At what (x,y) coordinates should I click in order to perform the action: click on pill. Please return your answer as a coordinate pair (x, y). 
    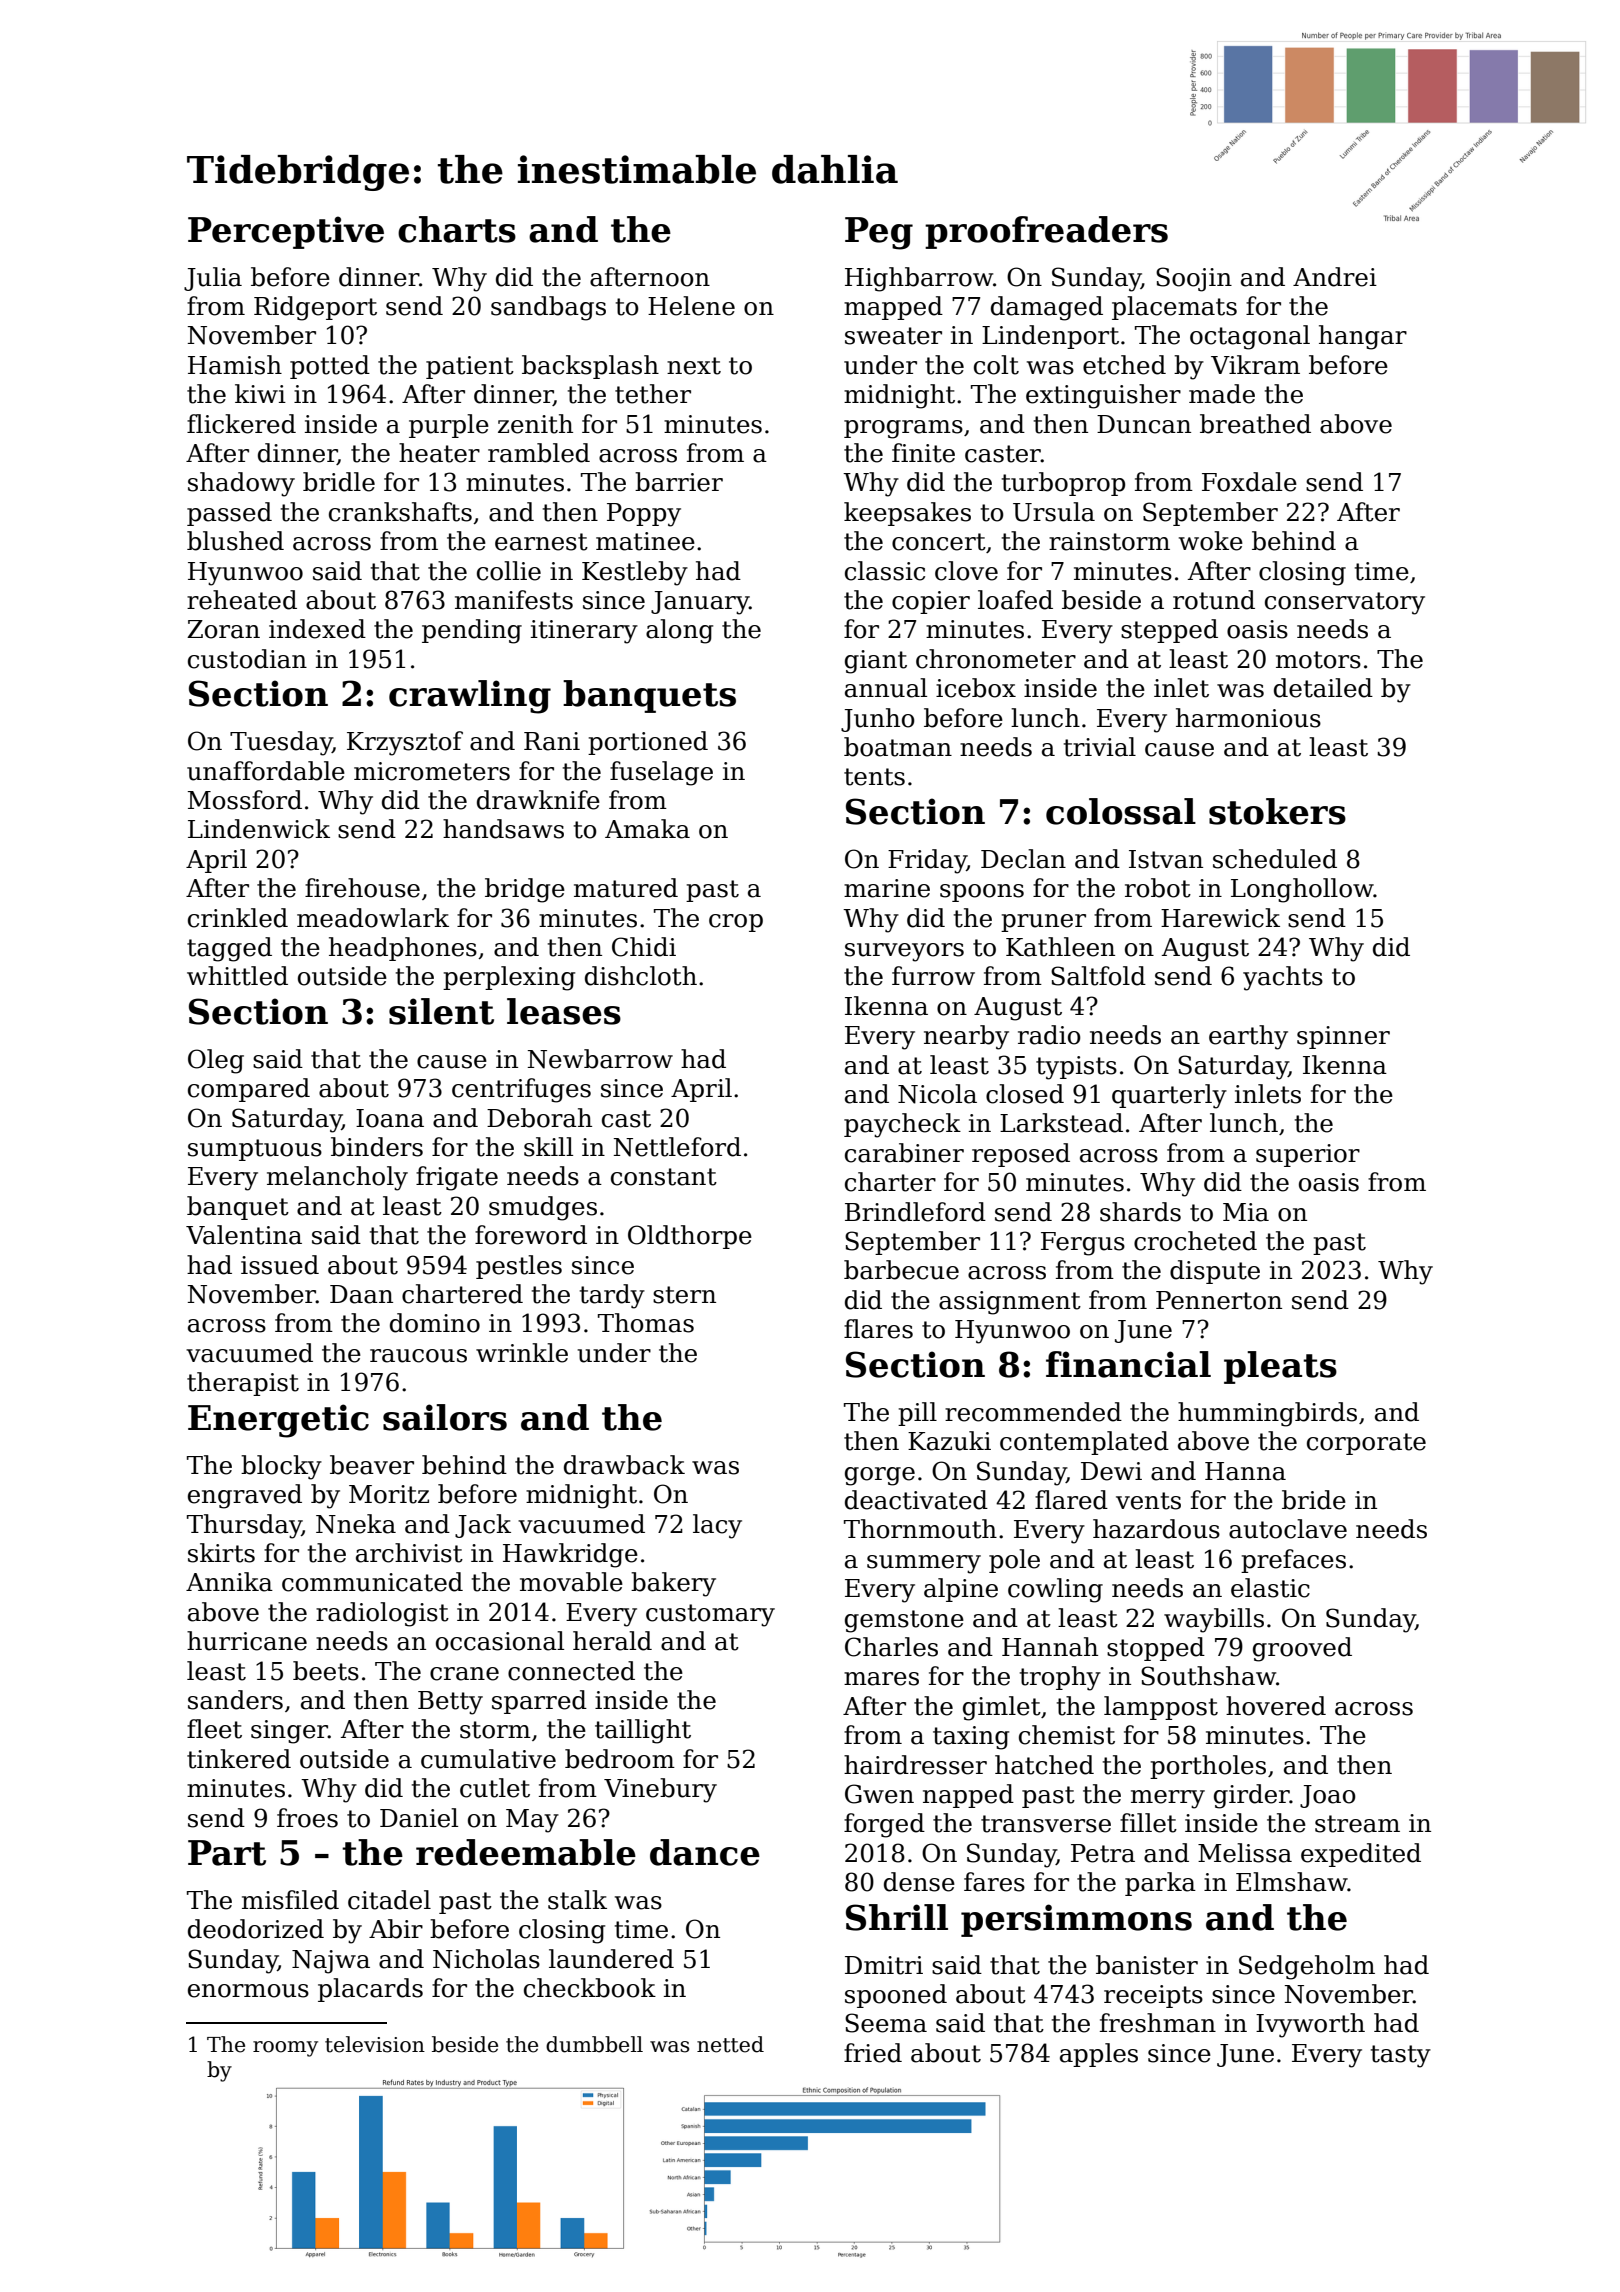
    Looking at the image, I should click on (917, 1414).
